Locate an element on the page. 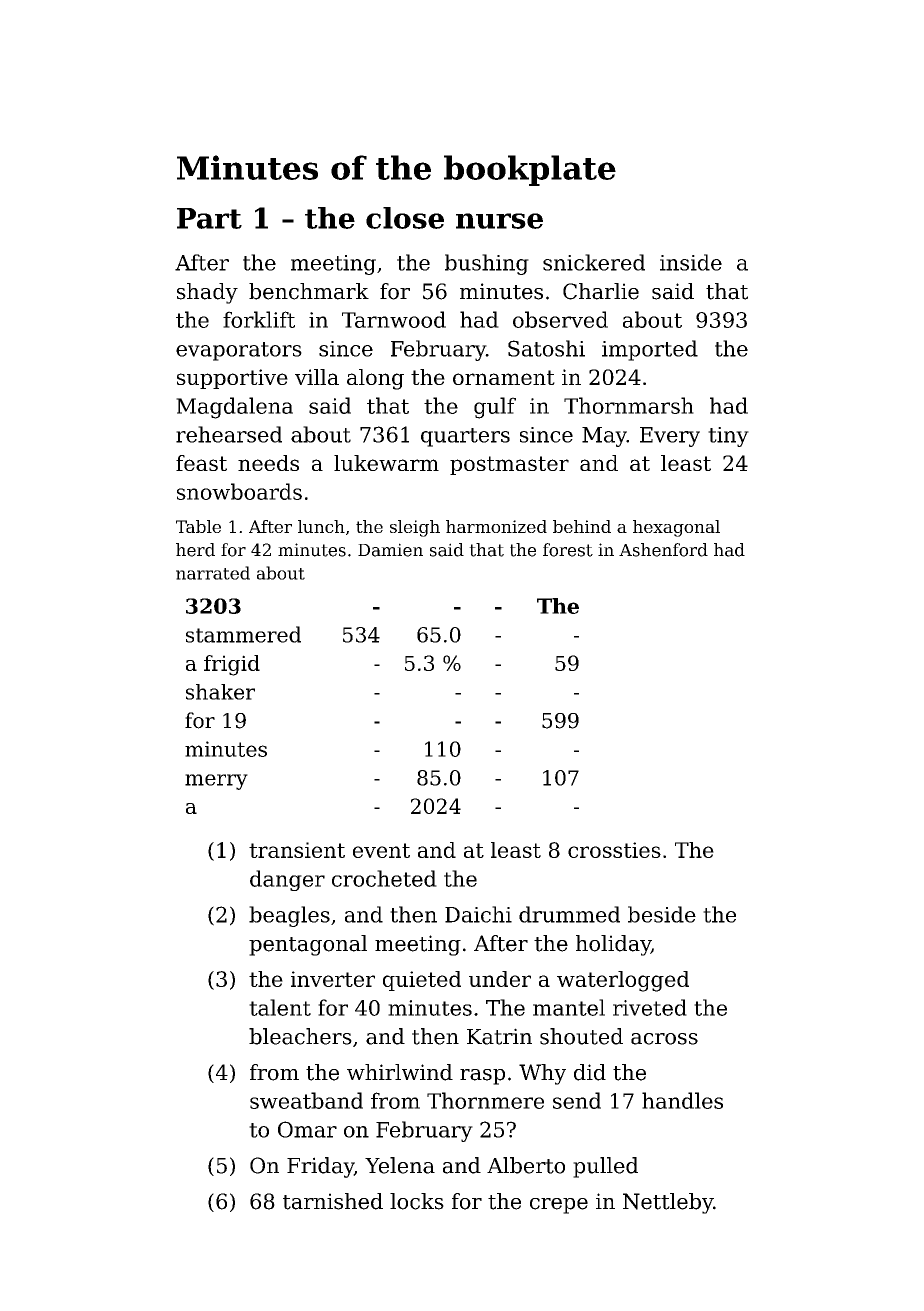  event is located at coordinates (381, 850).
